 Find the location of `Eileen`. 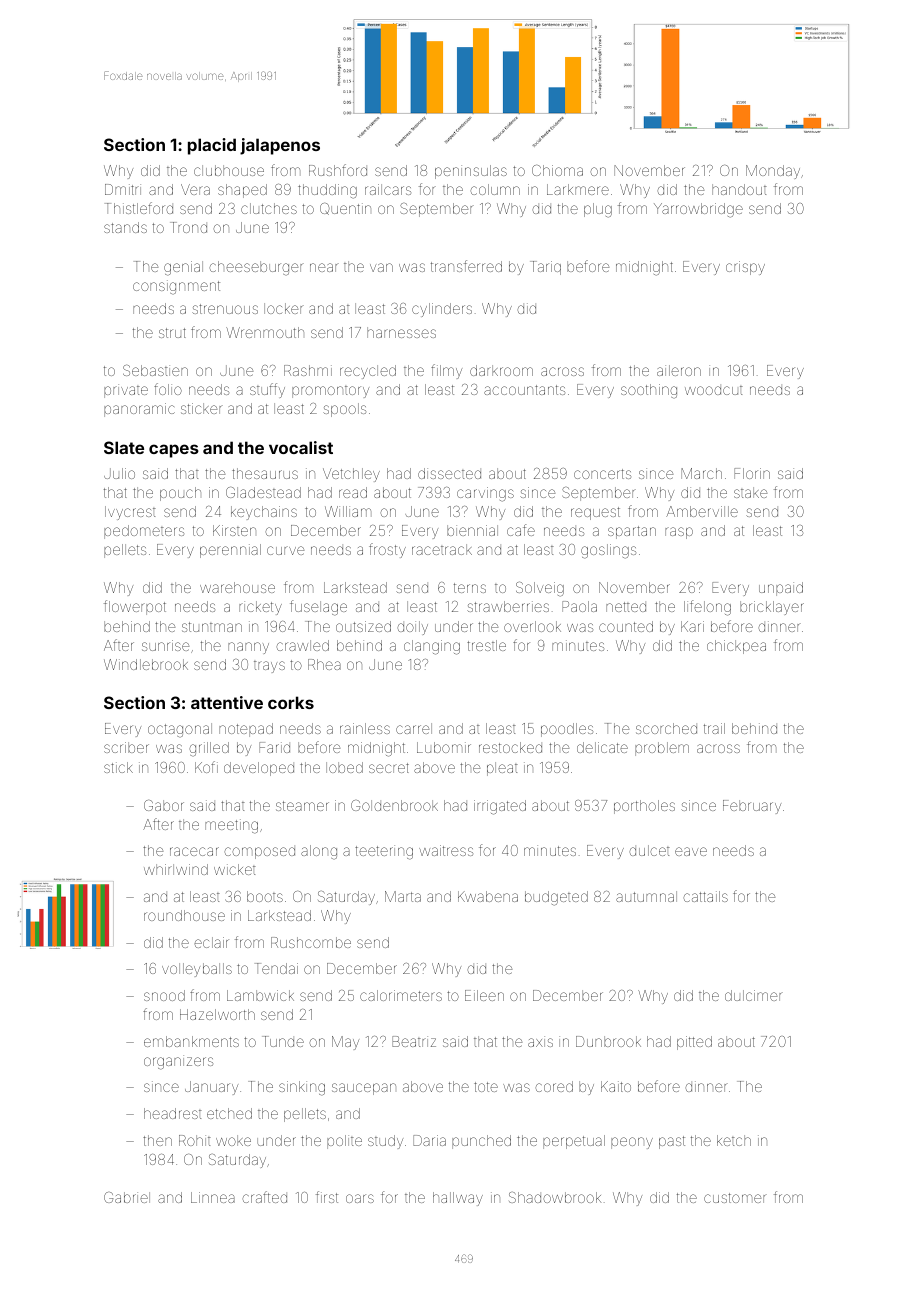

Eileen is located at coordinates (484, 995).
